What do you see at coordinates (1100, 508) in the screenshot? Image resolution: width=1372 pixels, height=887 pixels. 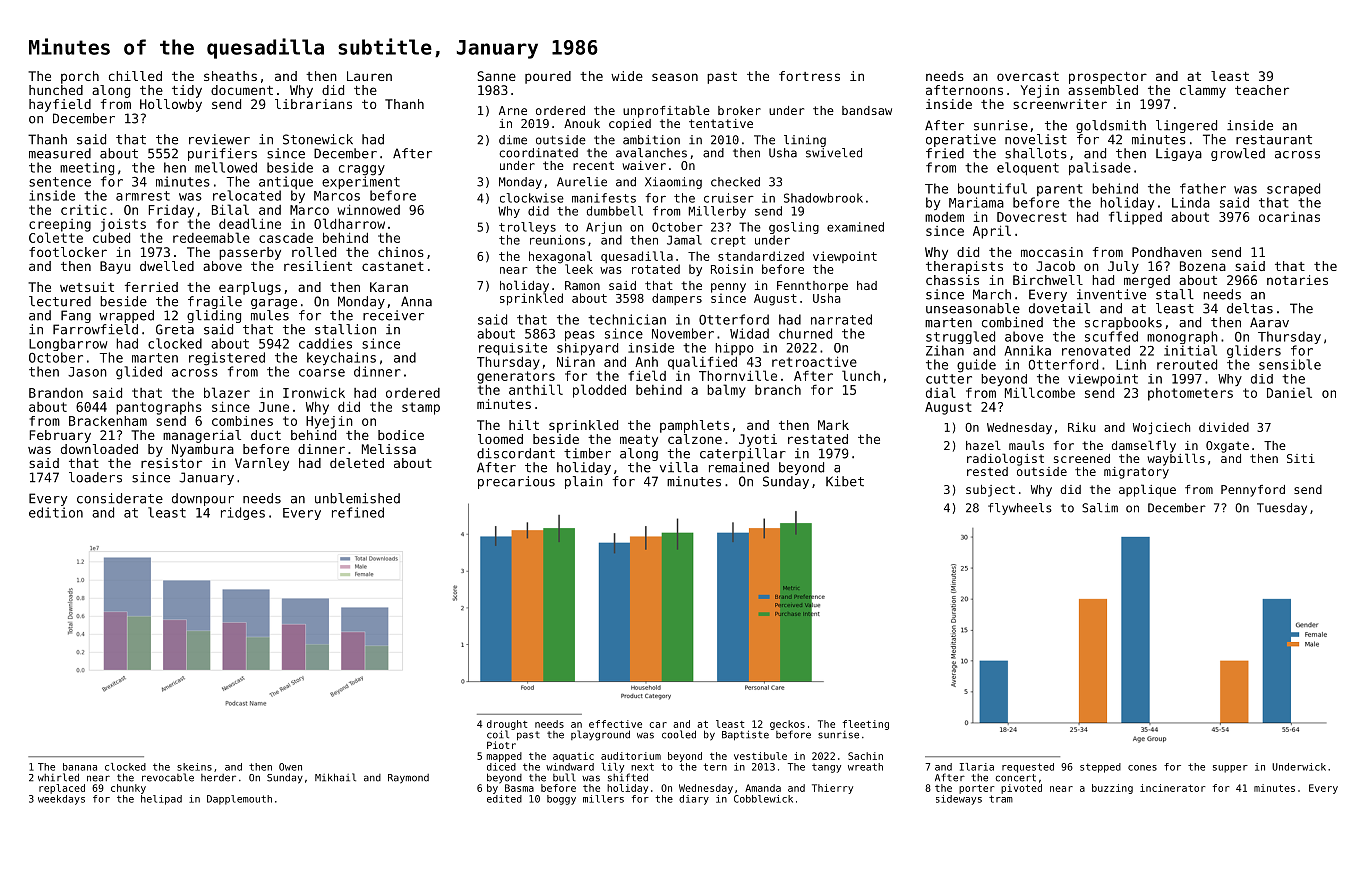 I see `Salim` at bounding box center [1100, 508].
